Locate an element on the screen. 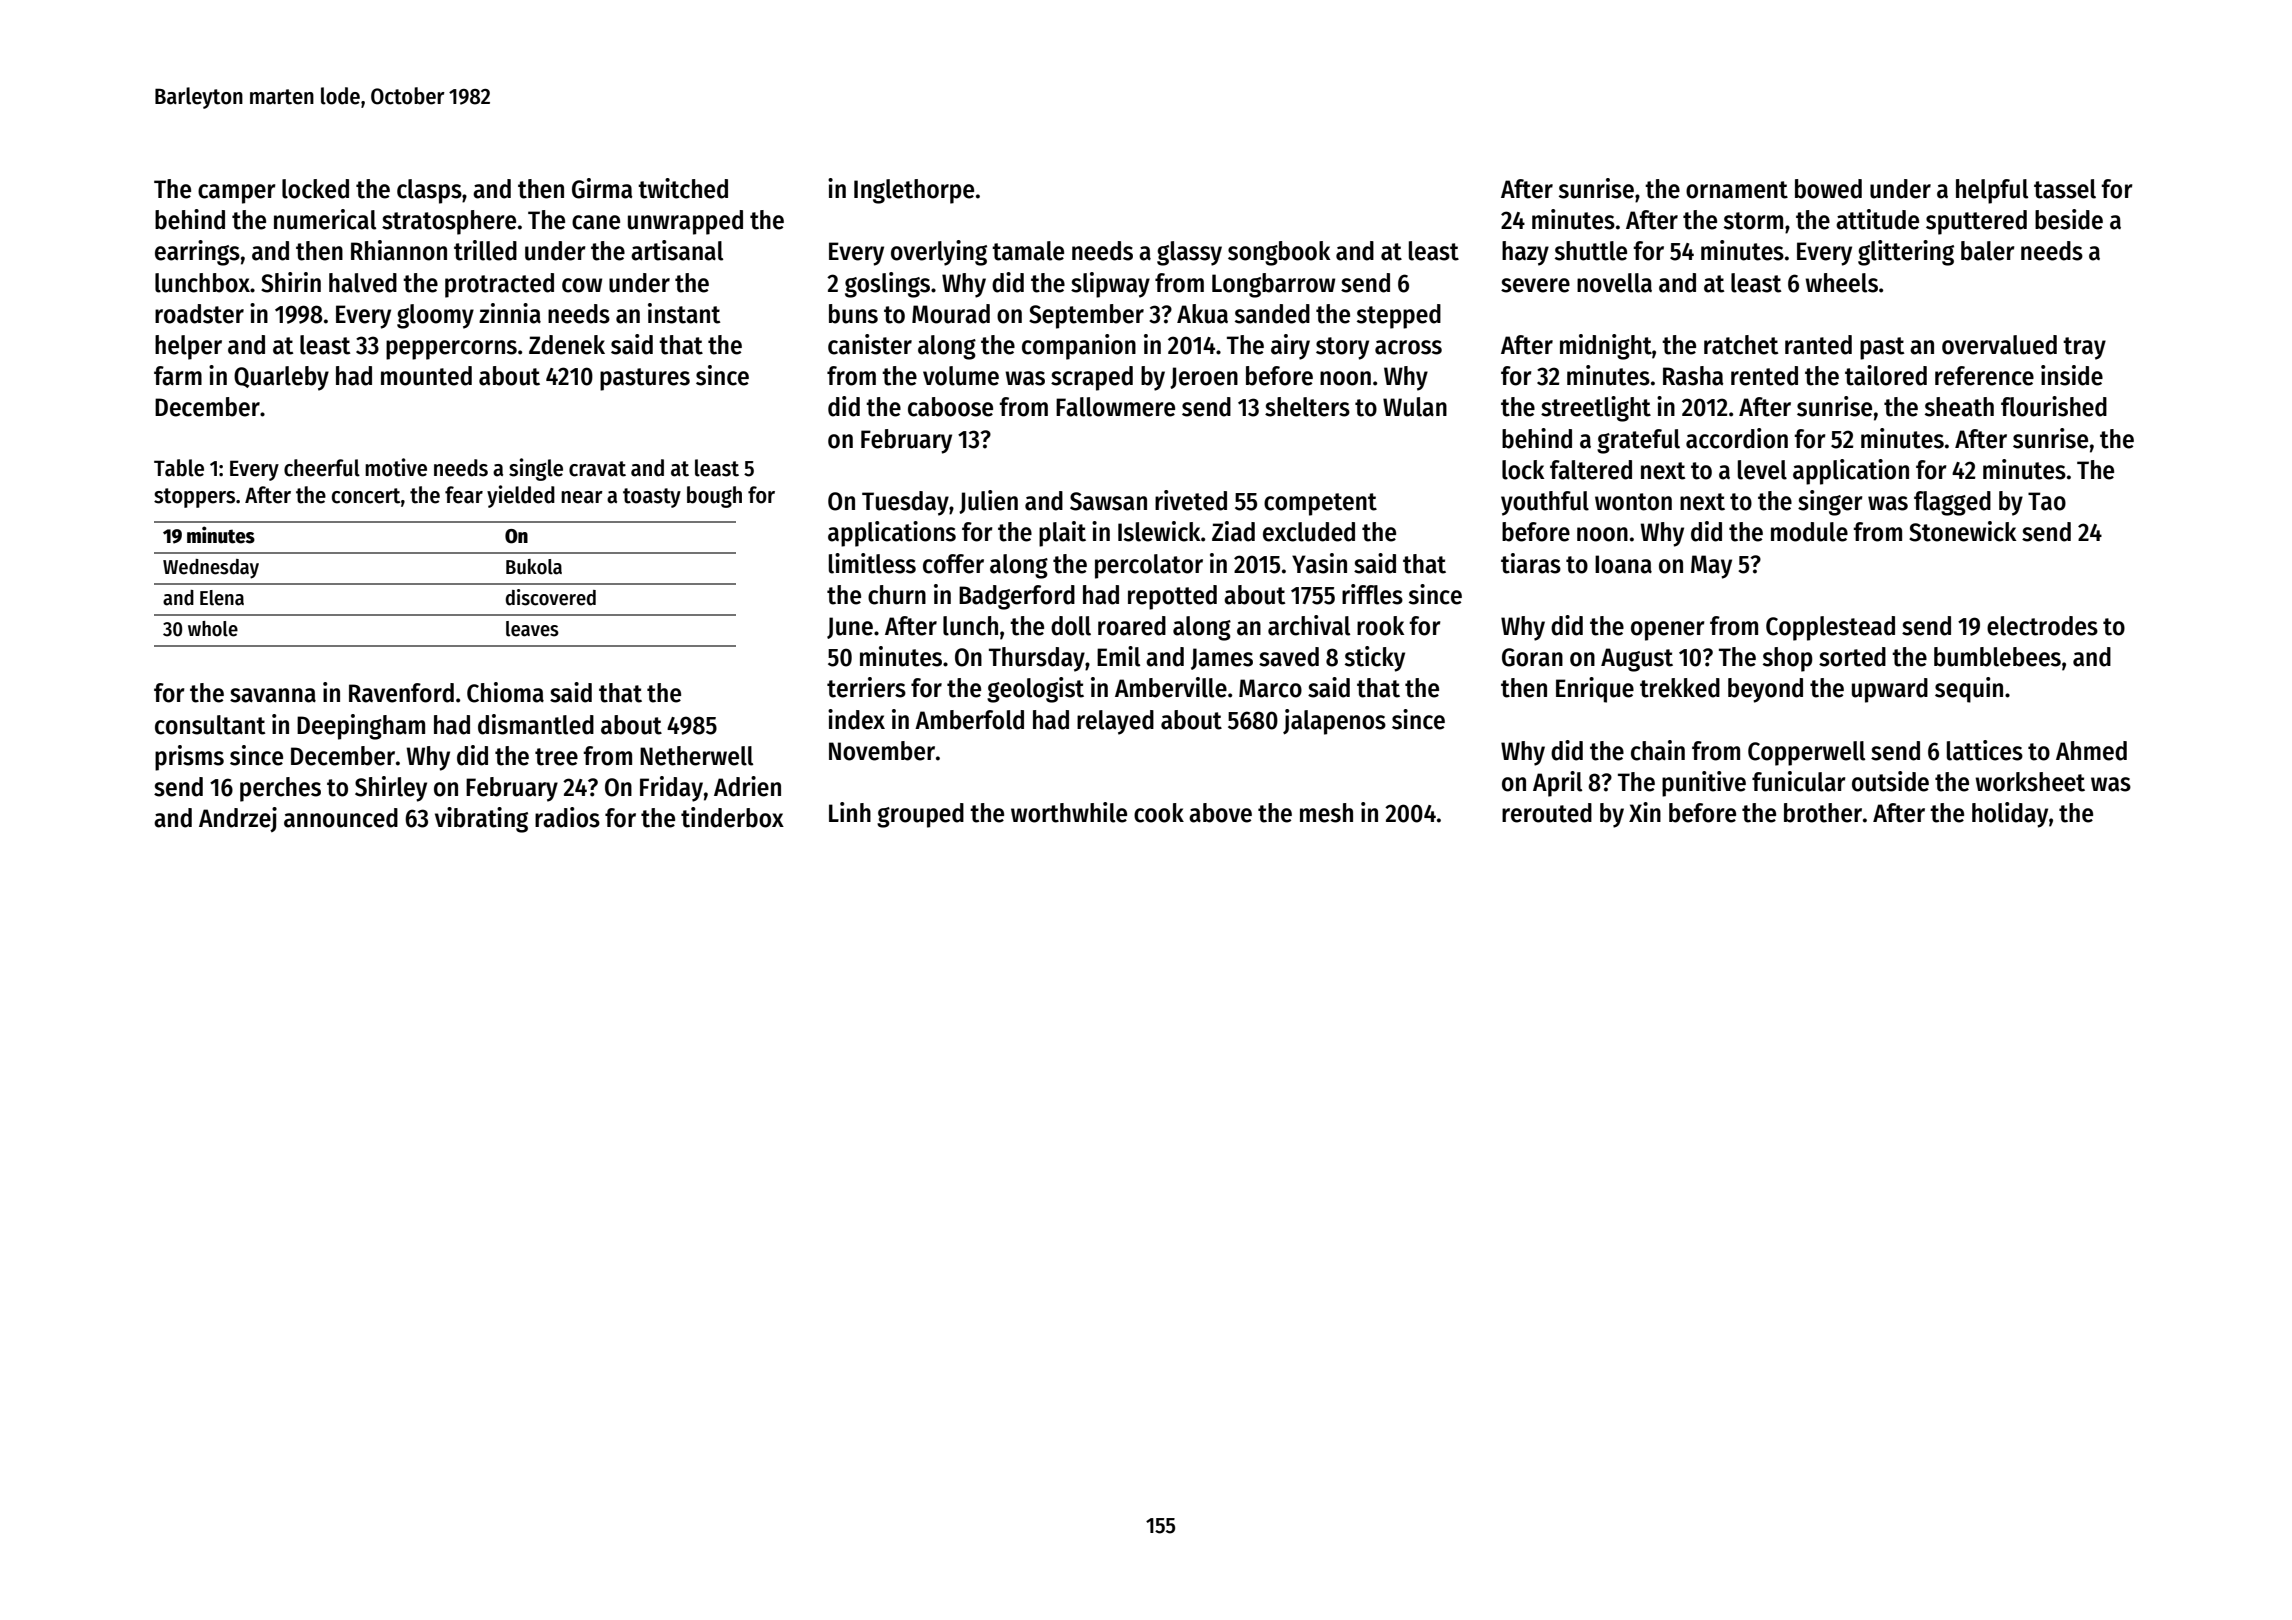  camper is located at coordinates (237, 194).
